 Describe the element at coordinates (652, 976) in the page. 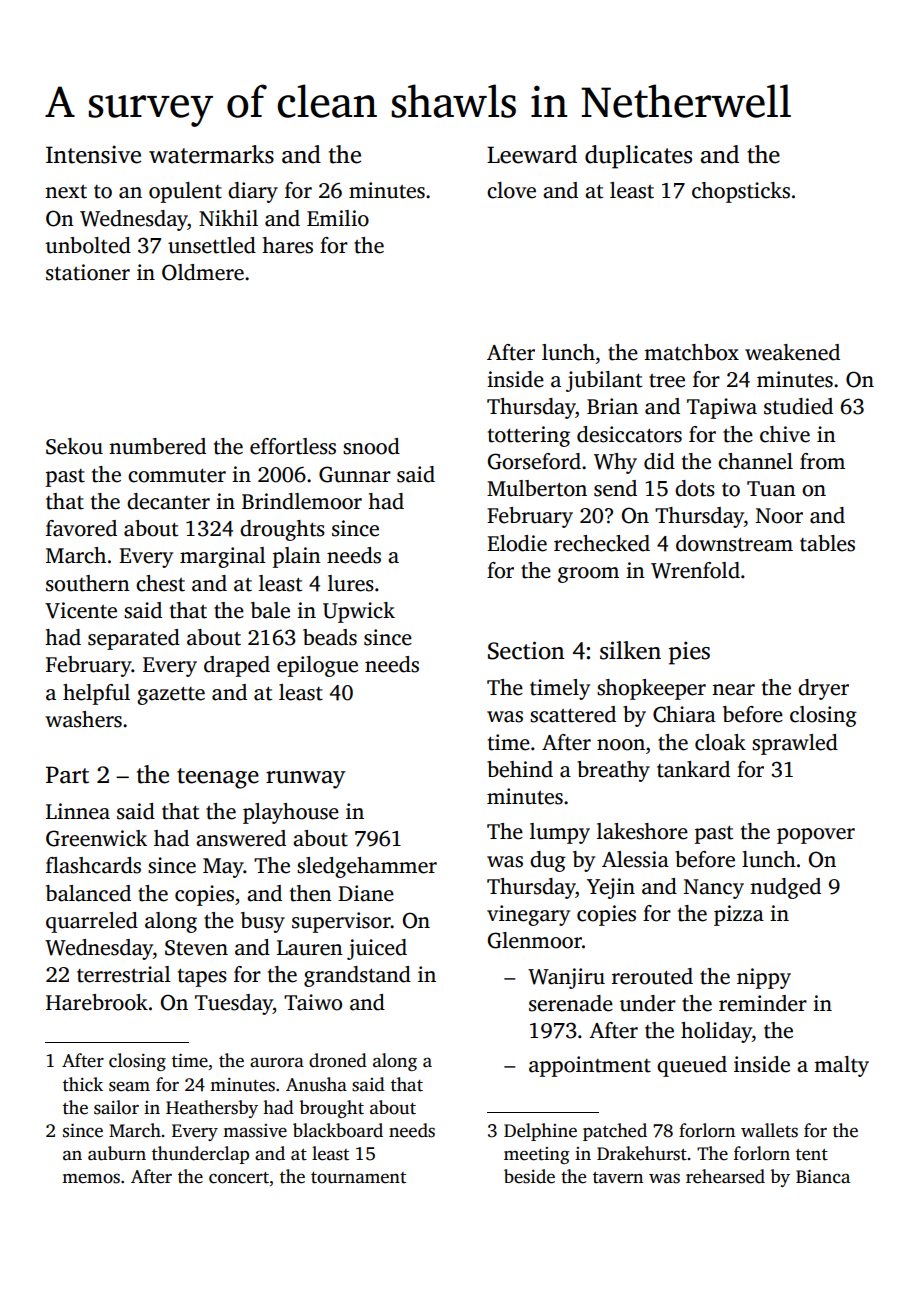

I see `rerouted` at that location.
